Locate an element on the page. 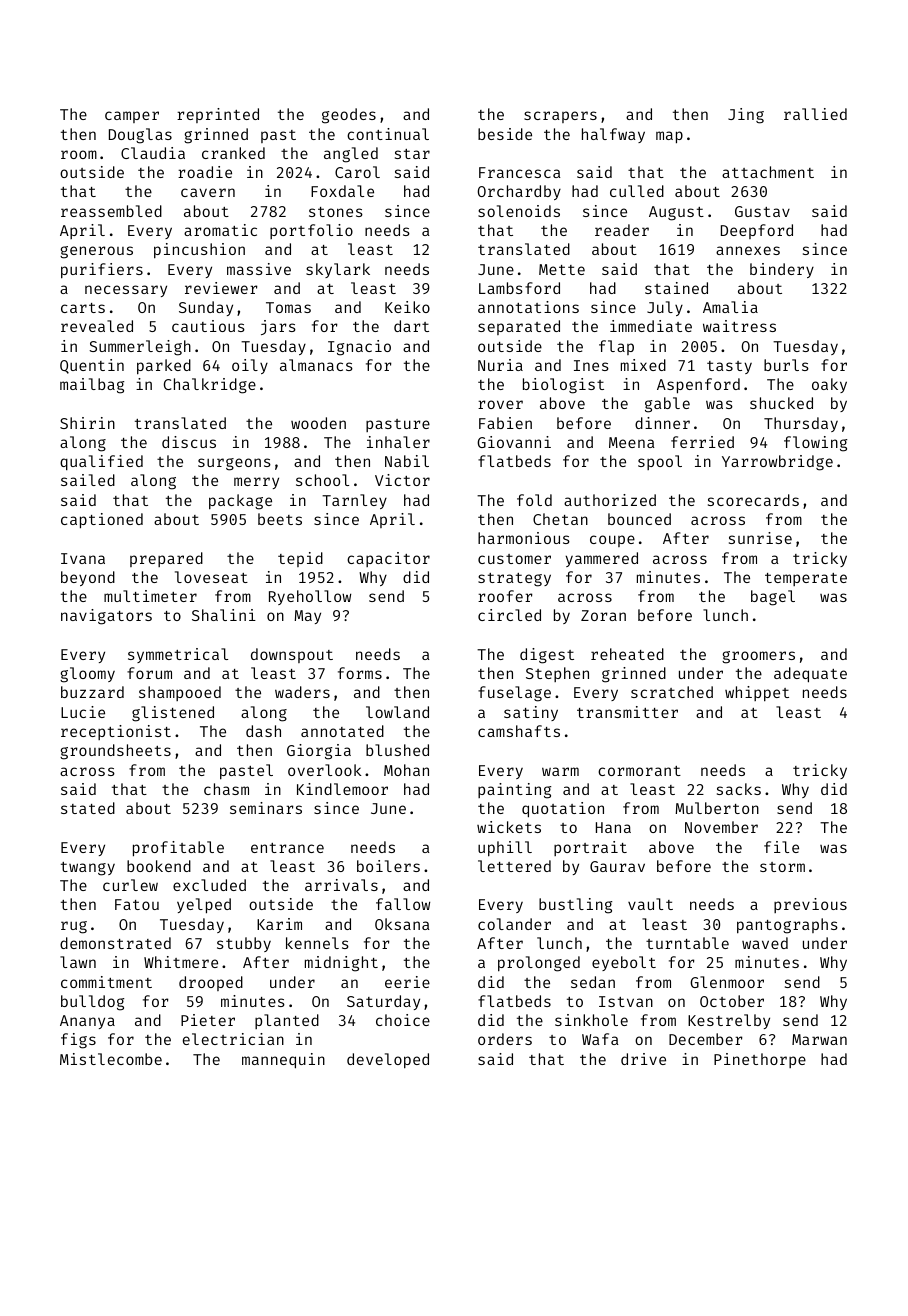  geodes is located at coordinates (349, 116).
